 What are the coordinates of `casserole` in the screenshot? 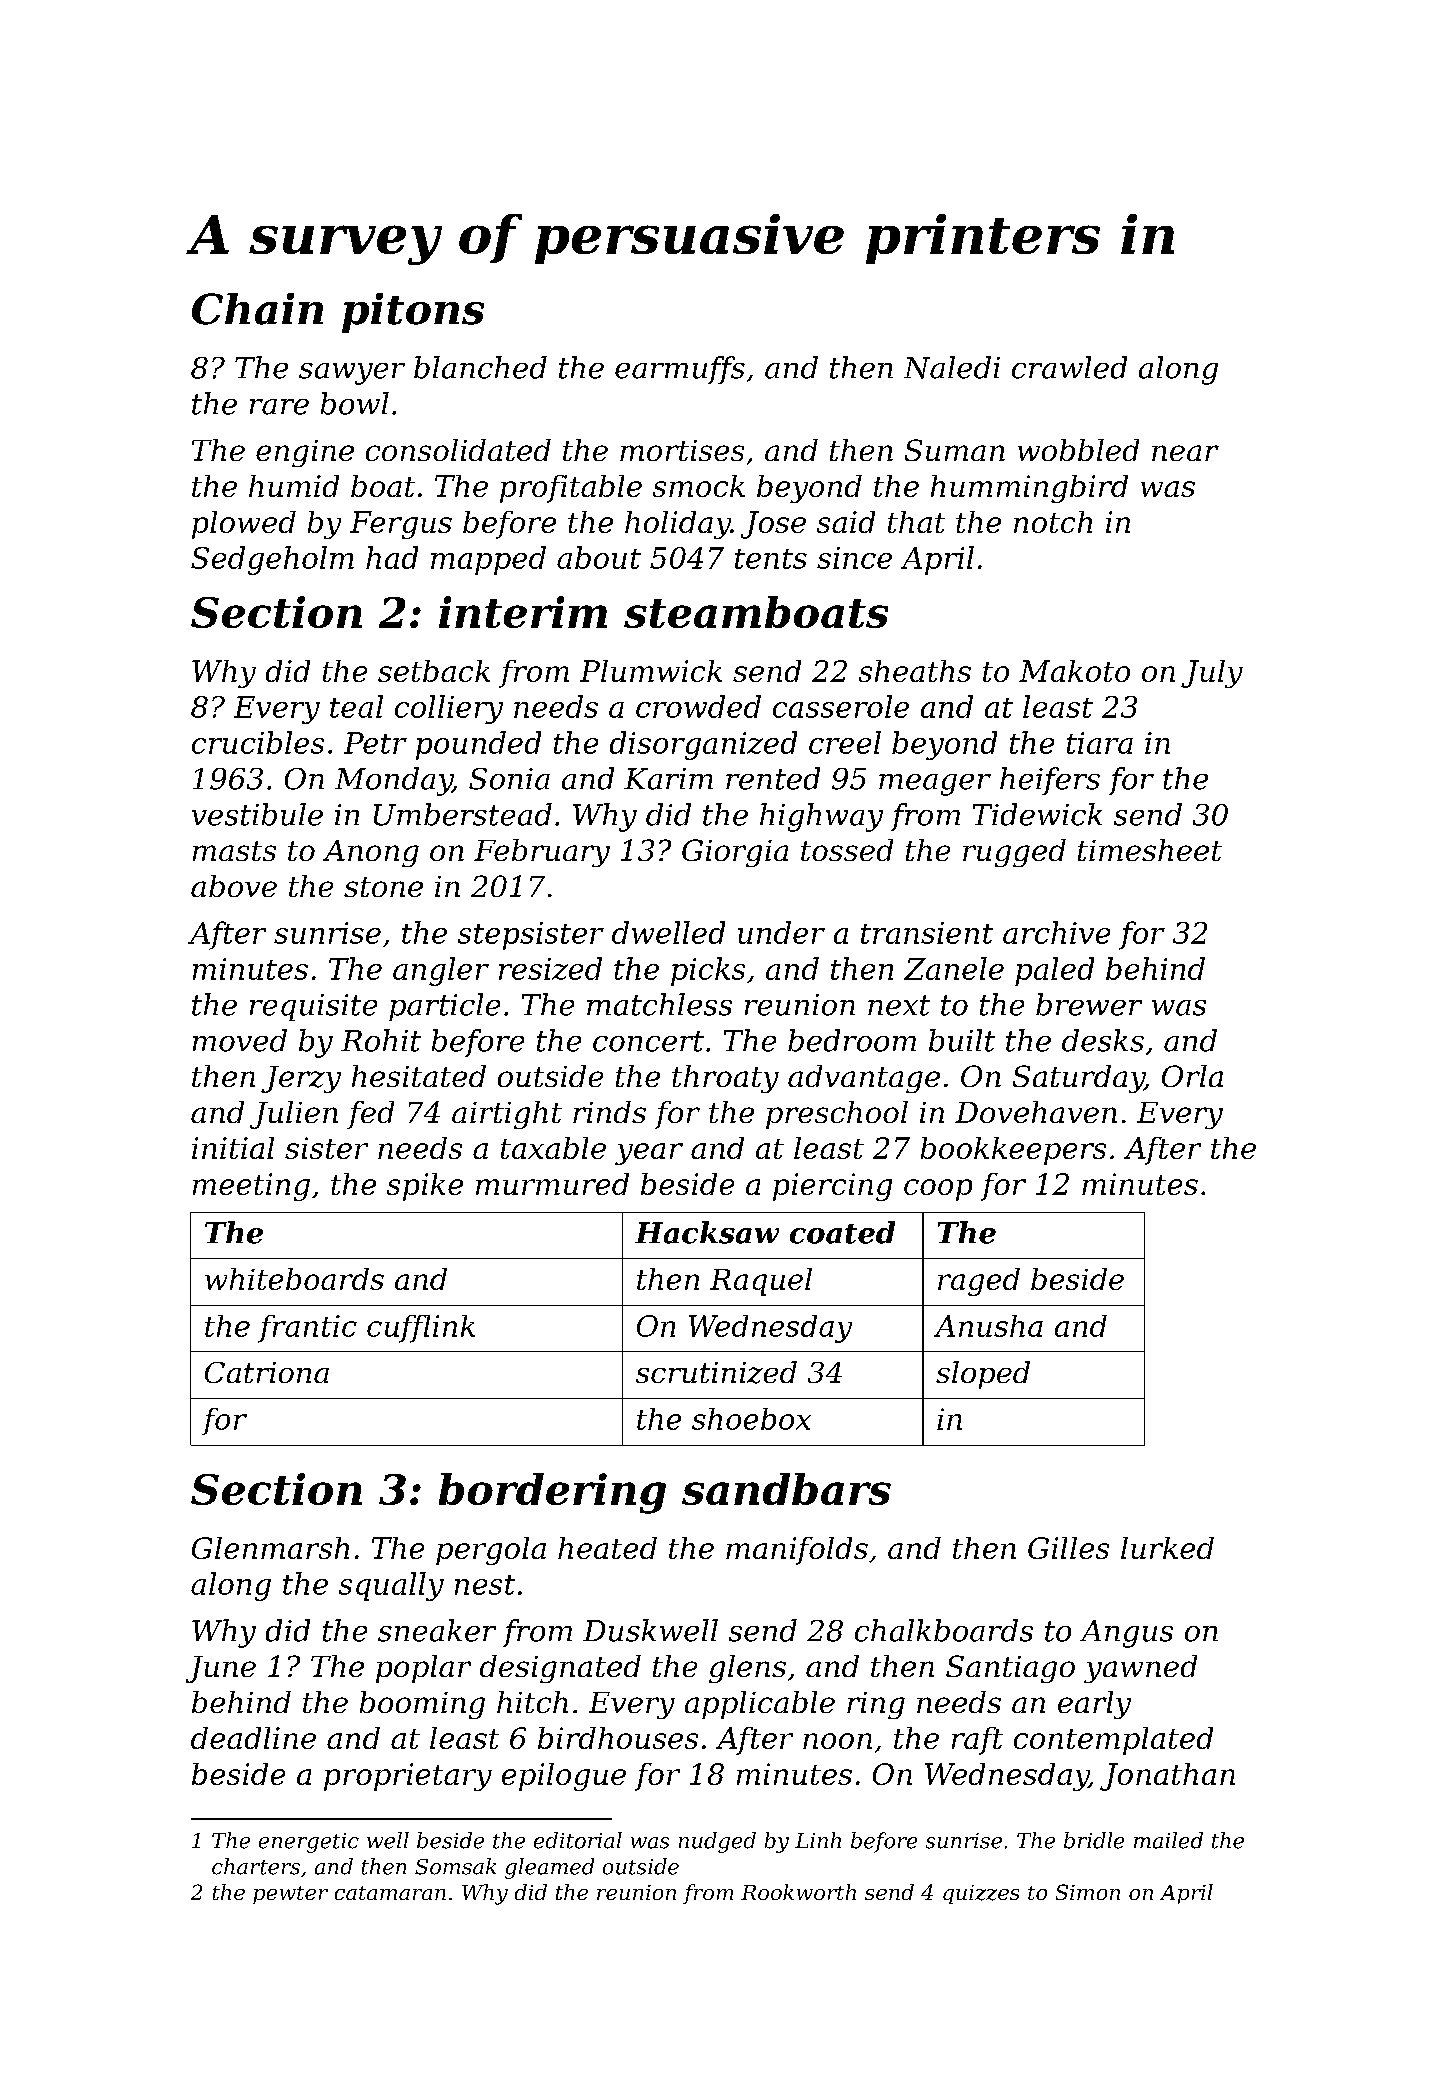 It's located at (841, 706).
